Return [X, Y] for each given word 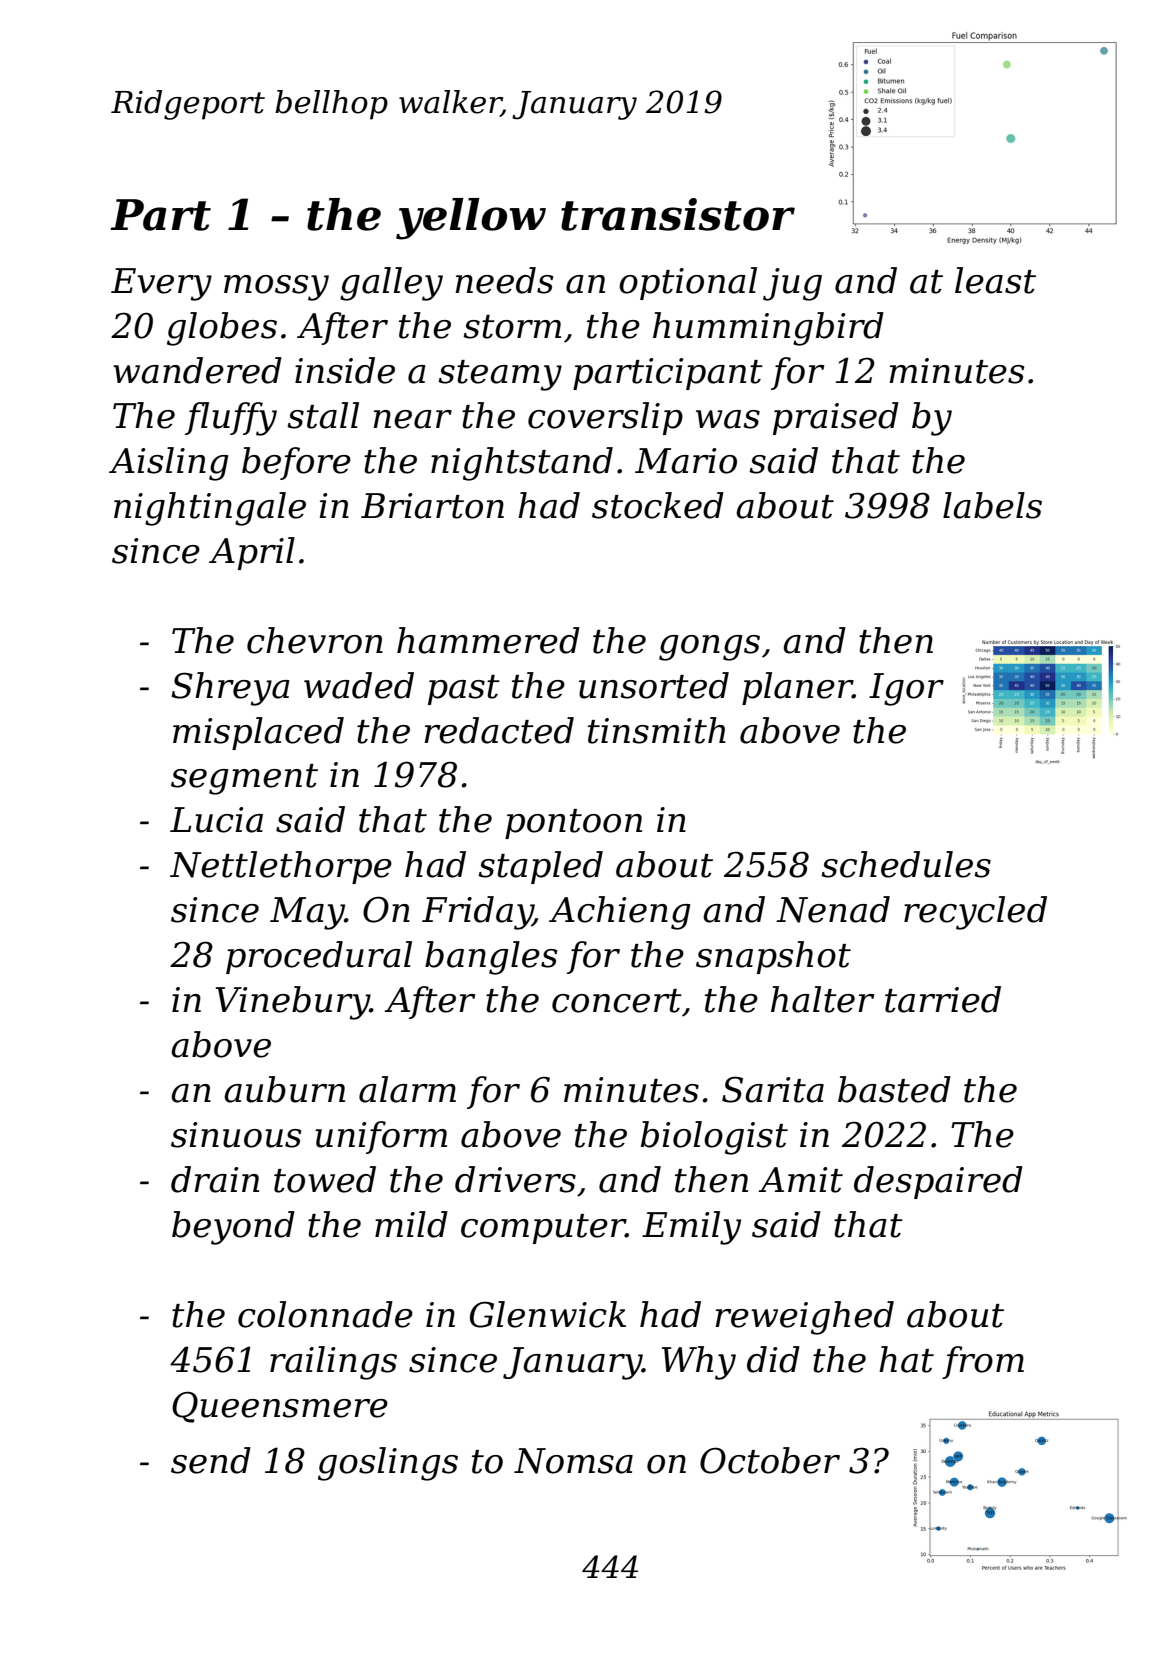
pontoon [573, 824]
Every [161, 284]
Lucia [216, 820]
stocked [658, 505]
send [211, 1460]
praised [836, 418]
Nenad [833, 909]
